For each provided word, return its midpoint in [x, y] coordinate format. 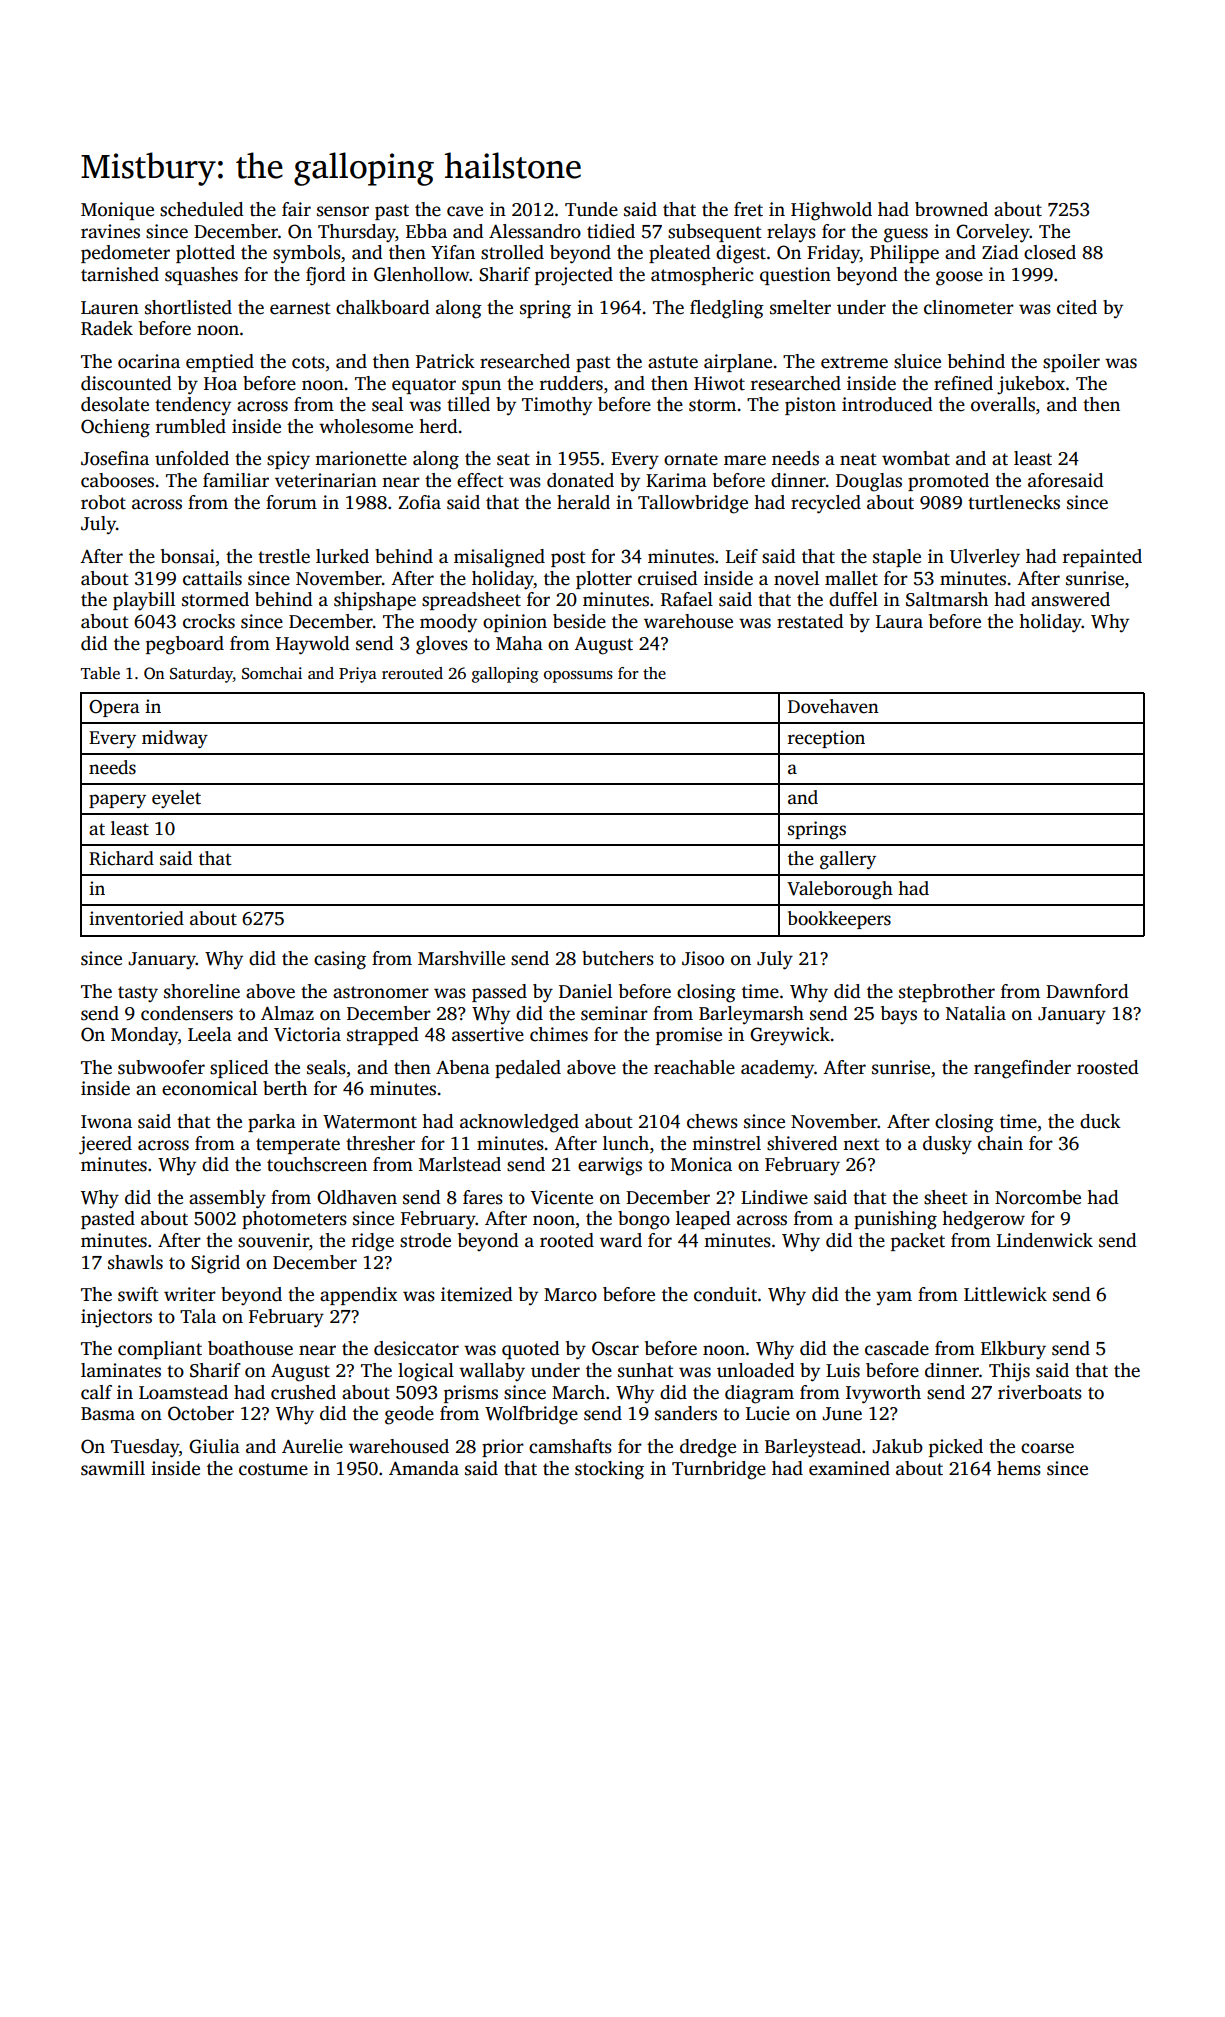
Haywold [313, 645]
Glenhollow [422, 274]
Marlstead [460, 1164]
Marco [570, 1295]
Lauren [110, 308]
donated [580, 480]
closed [1050, 252]
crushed [303, 1392]
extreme [854, 362]
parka [272, 1123]
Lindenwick [1045, 1240]
